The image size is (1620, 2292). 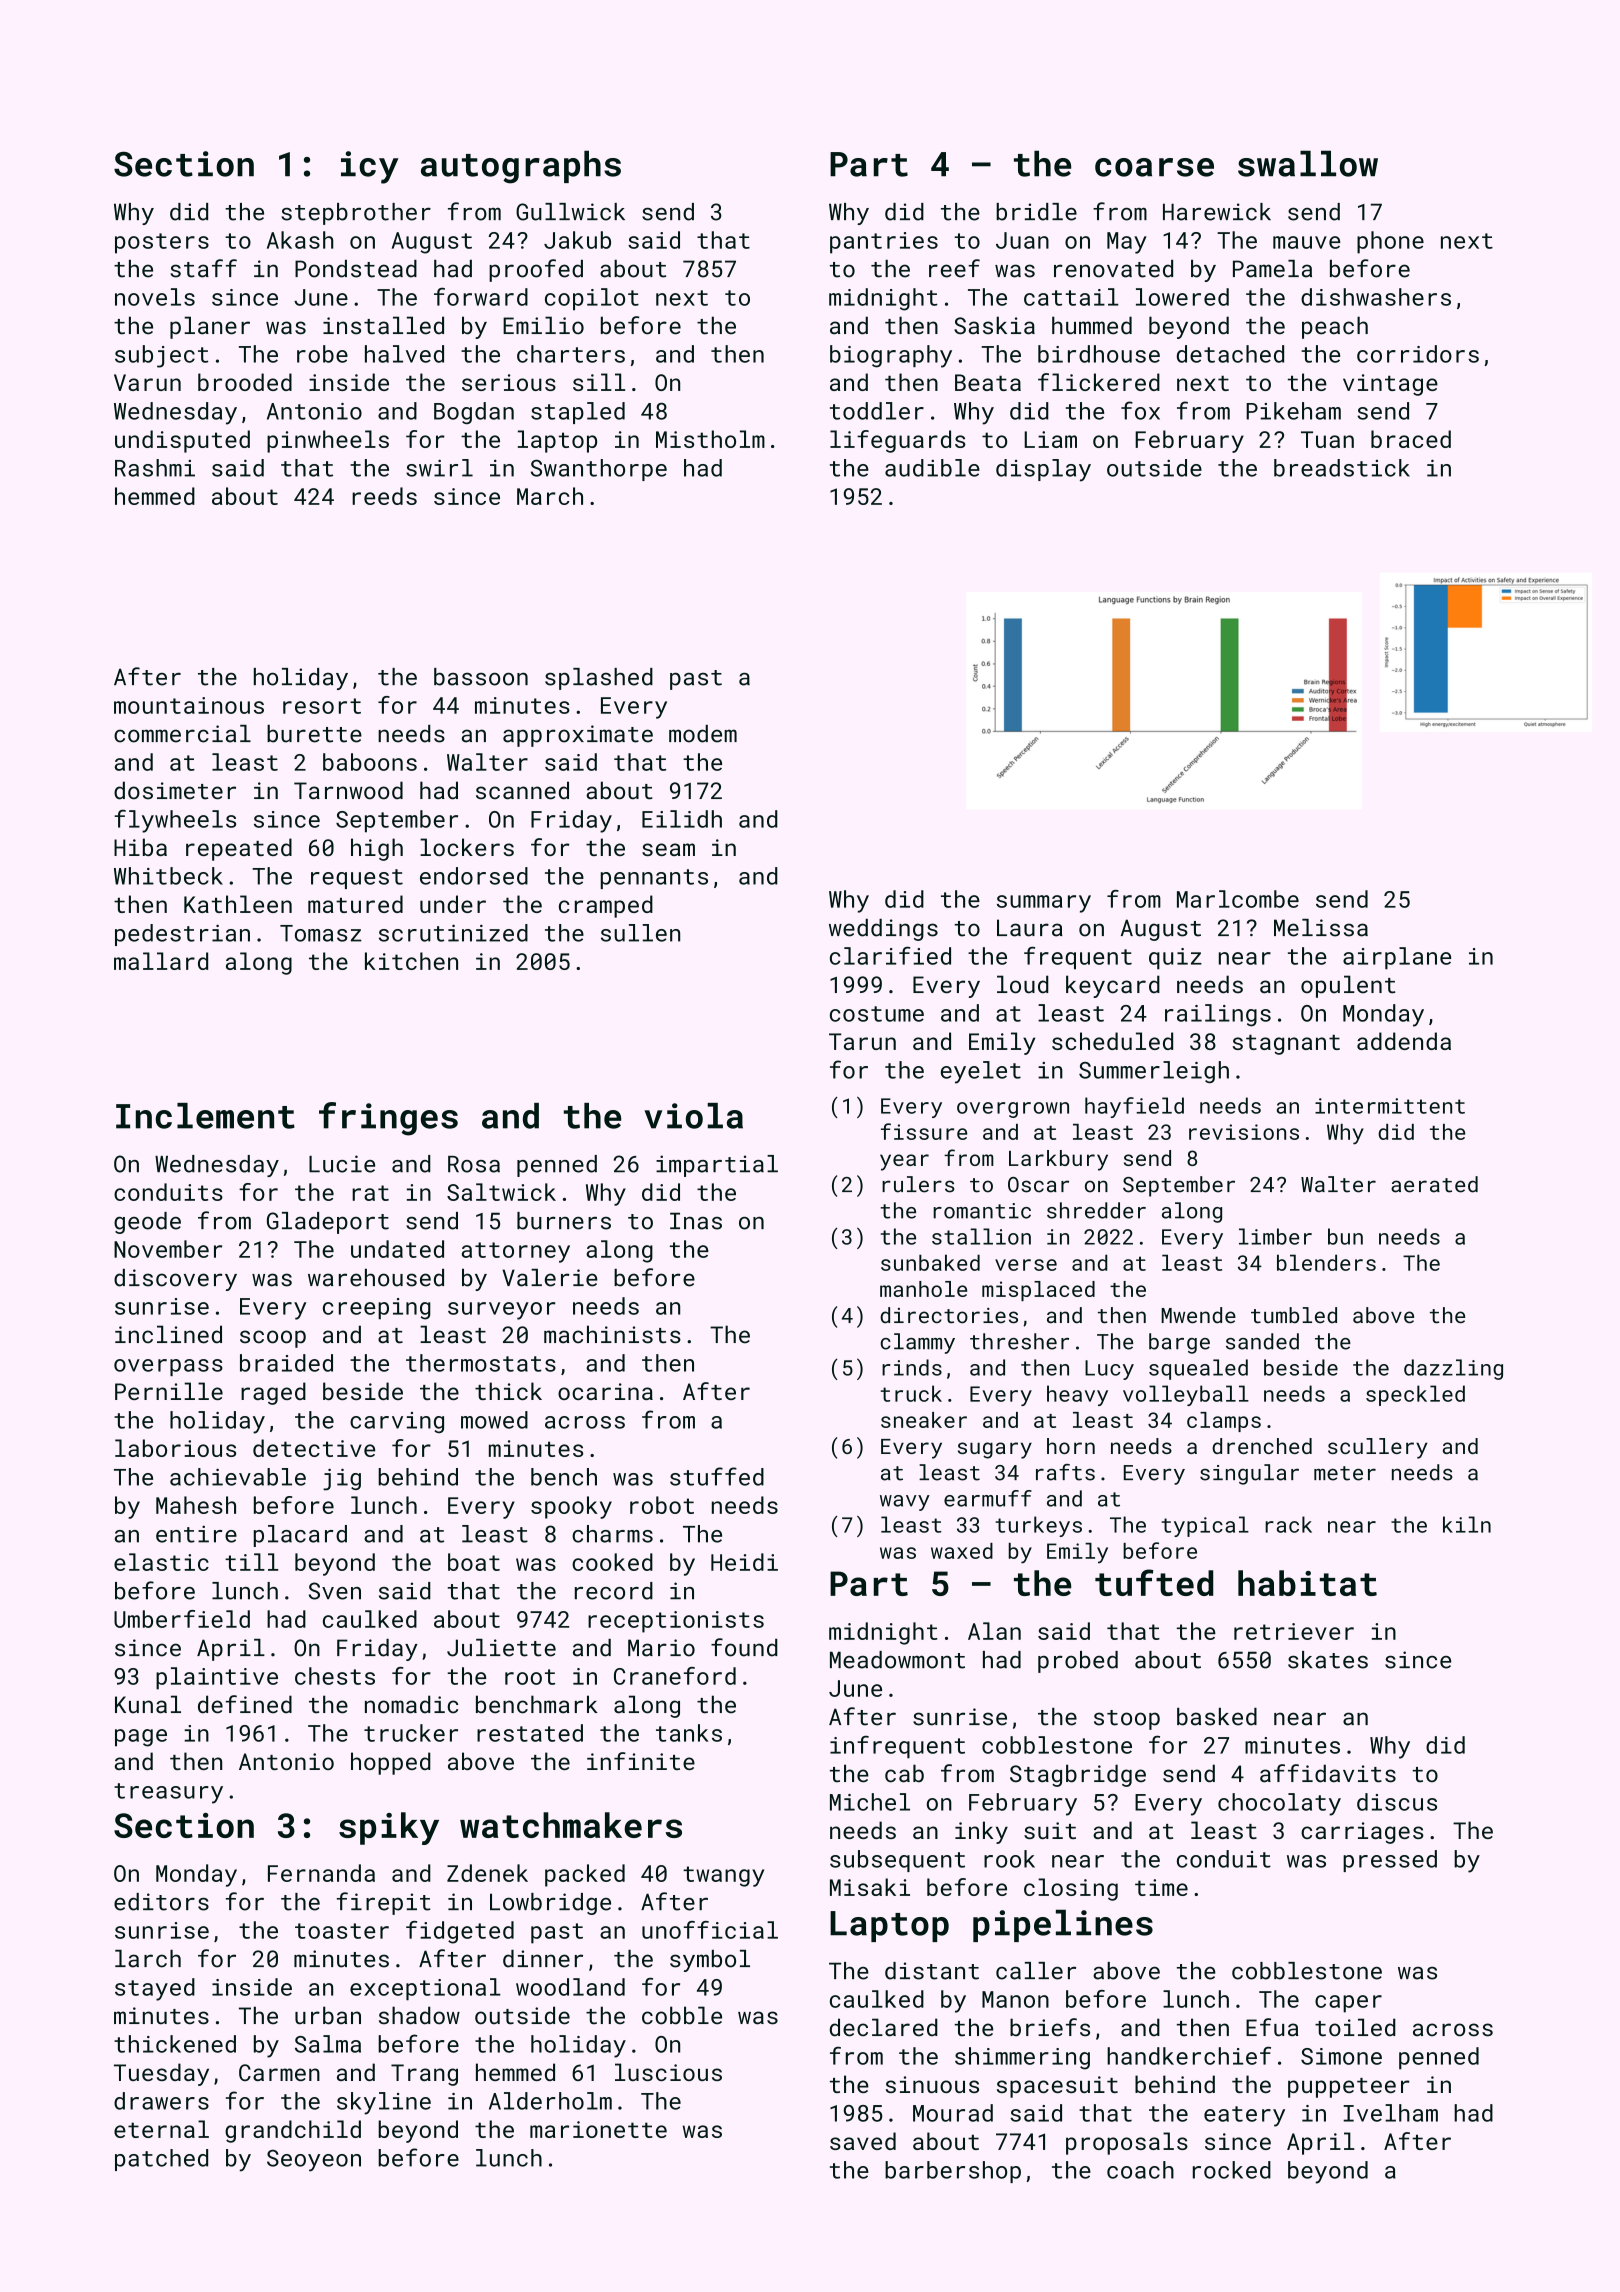 I want to click on Mistholm, so click(x=710, y=439).
